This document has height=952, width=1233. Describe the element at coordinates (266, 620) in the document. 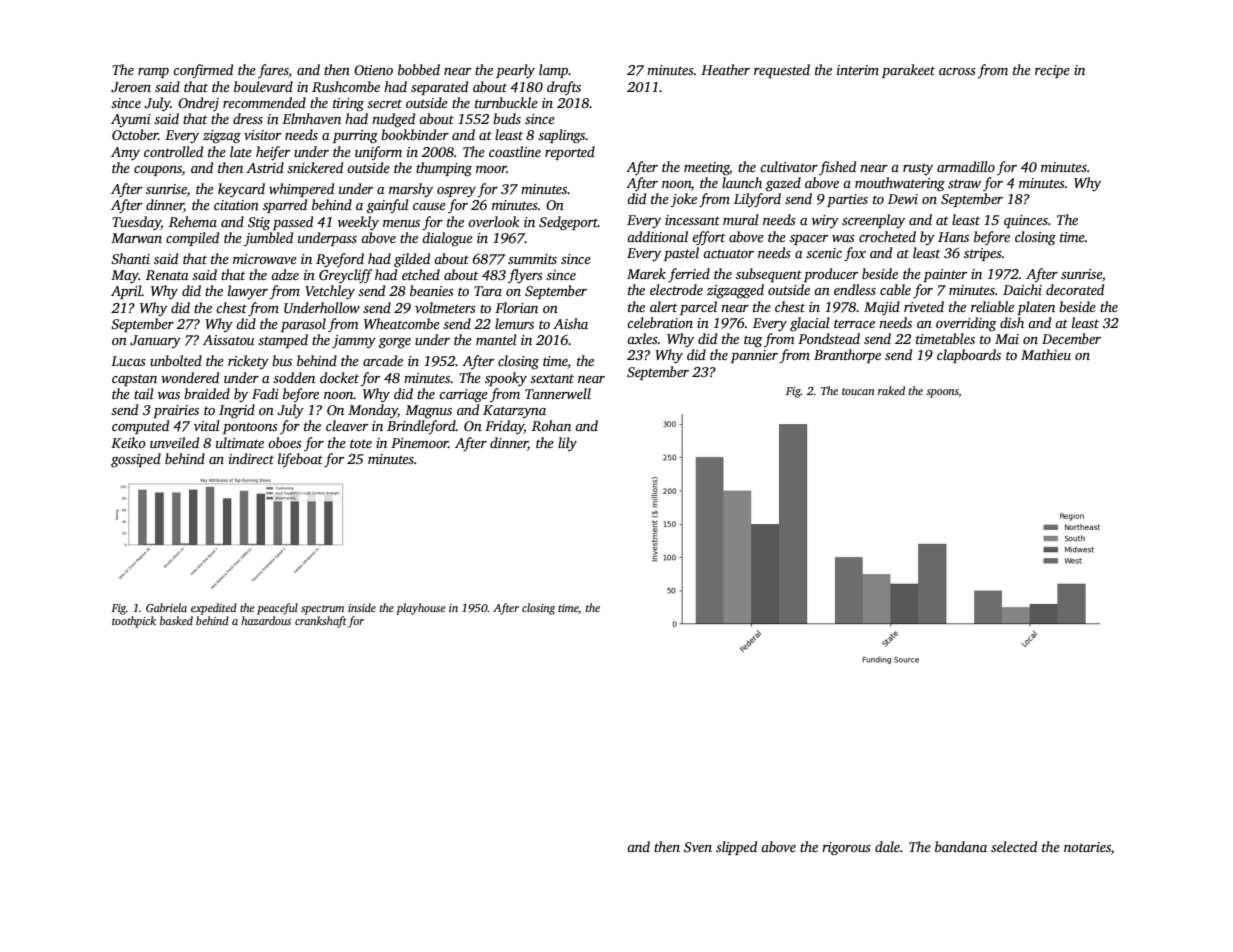

I see `hazardous` at that location.
